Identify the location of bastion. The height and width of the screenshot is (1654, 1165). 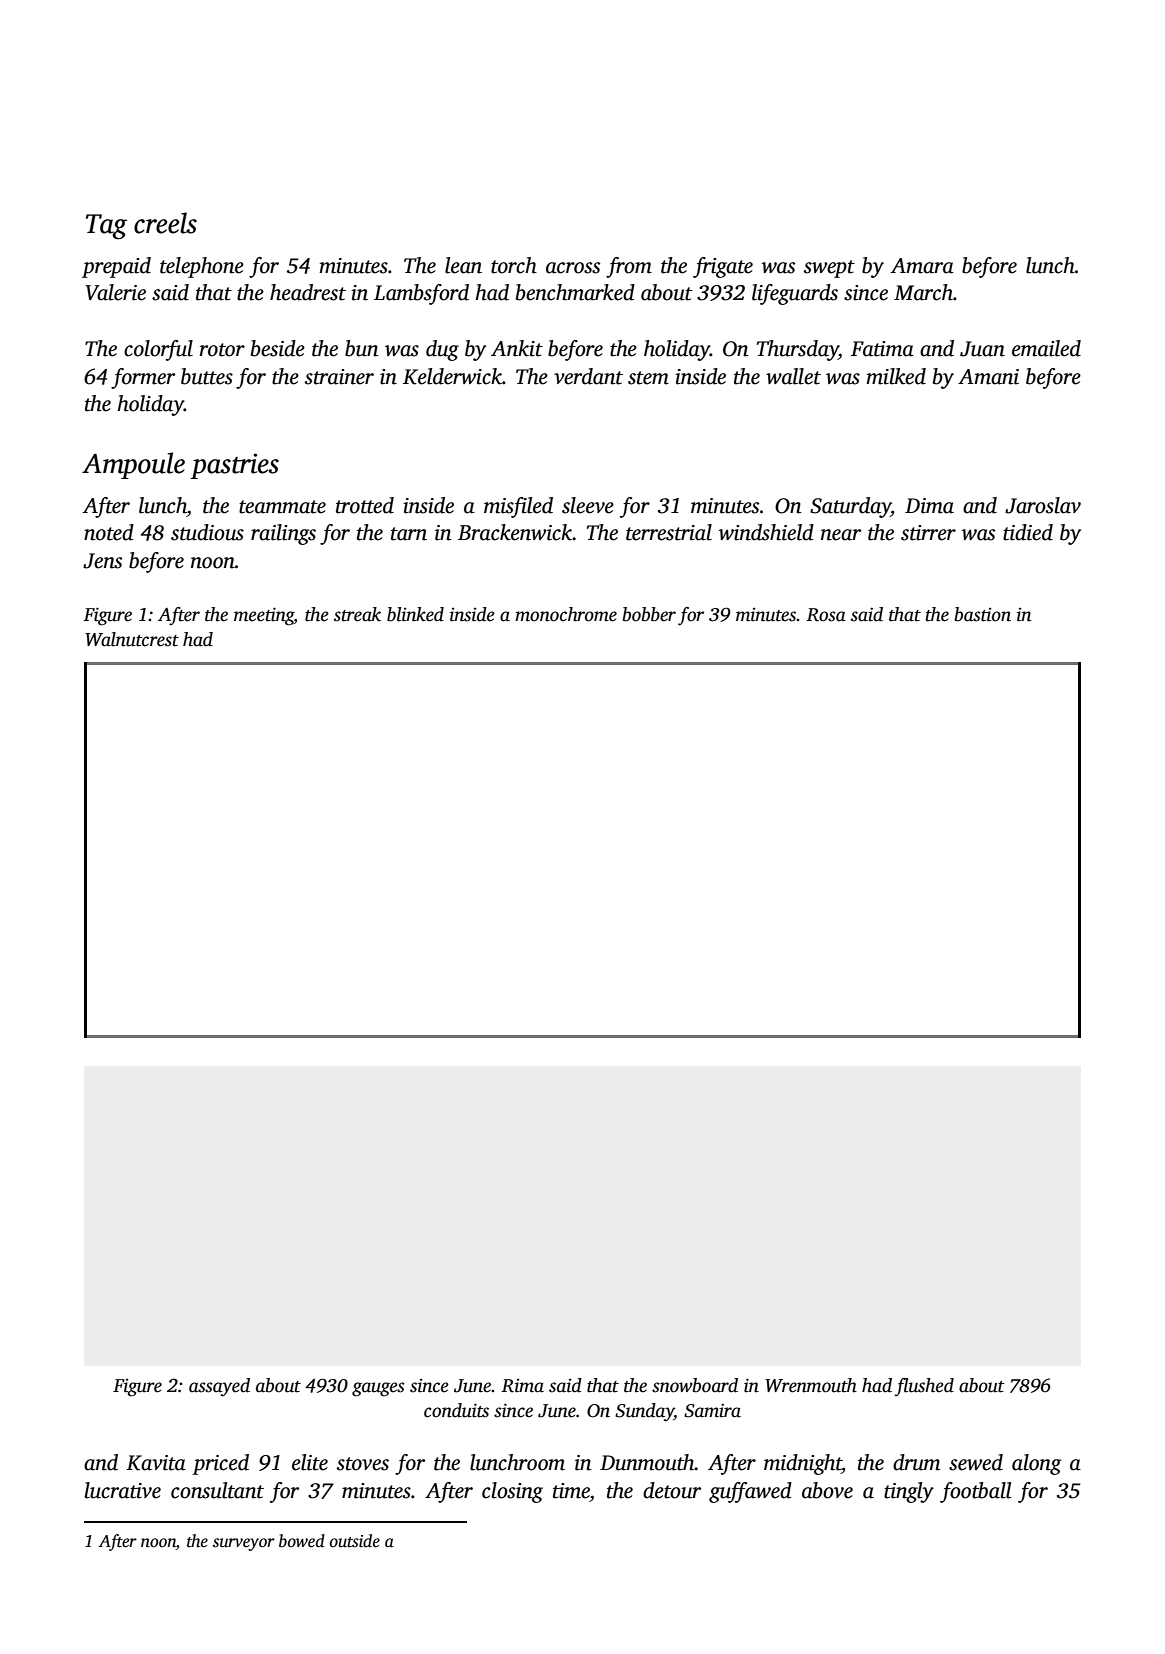
(983, 614).
